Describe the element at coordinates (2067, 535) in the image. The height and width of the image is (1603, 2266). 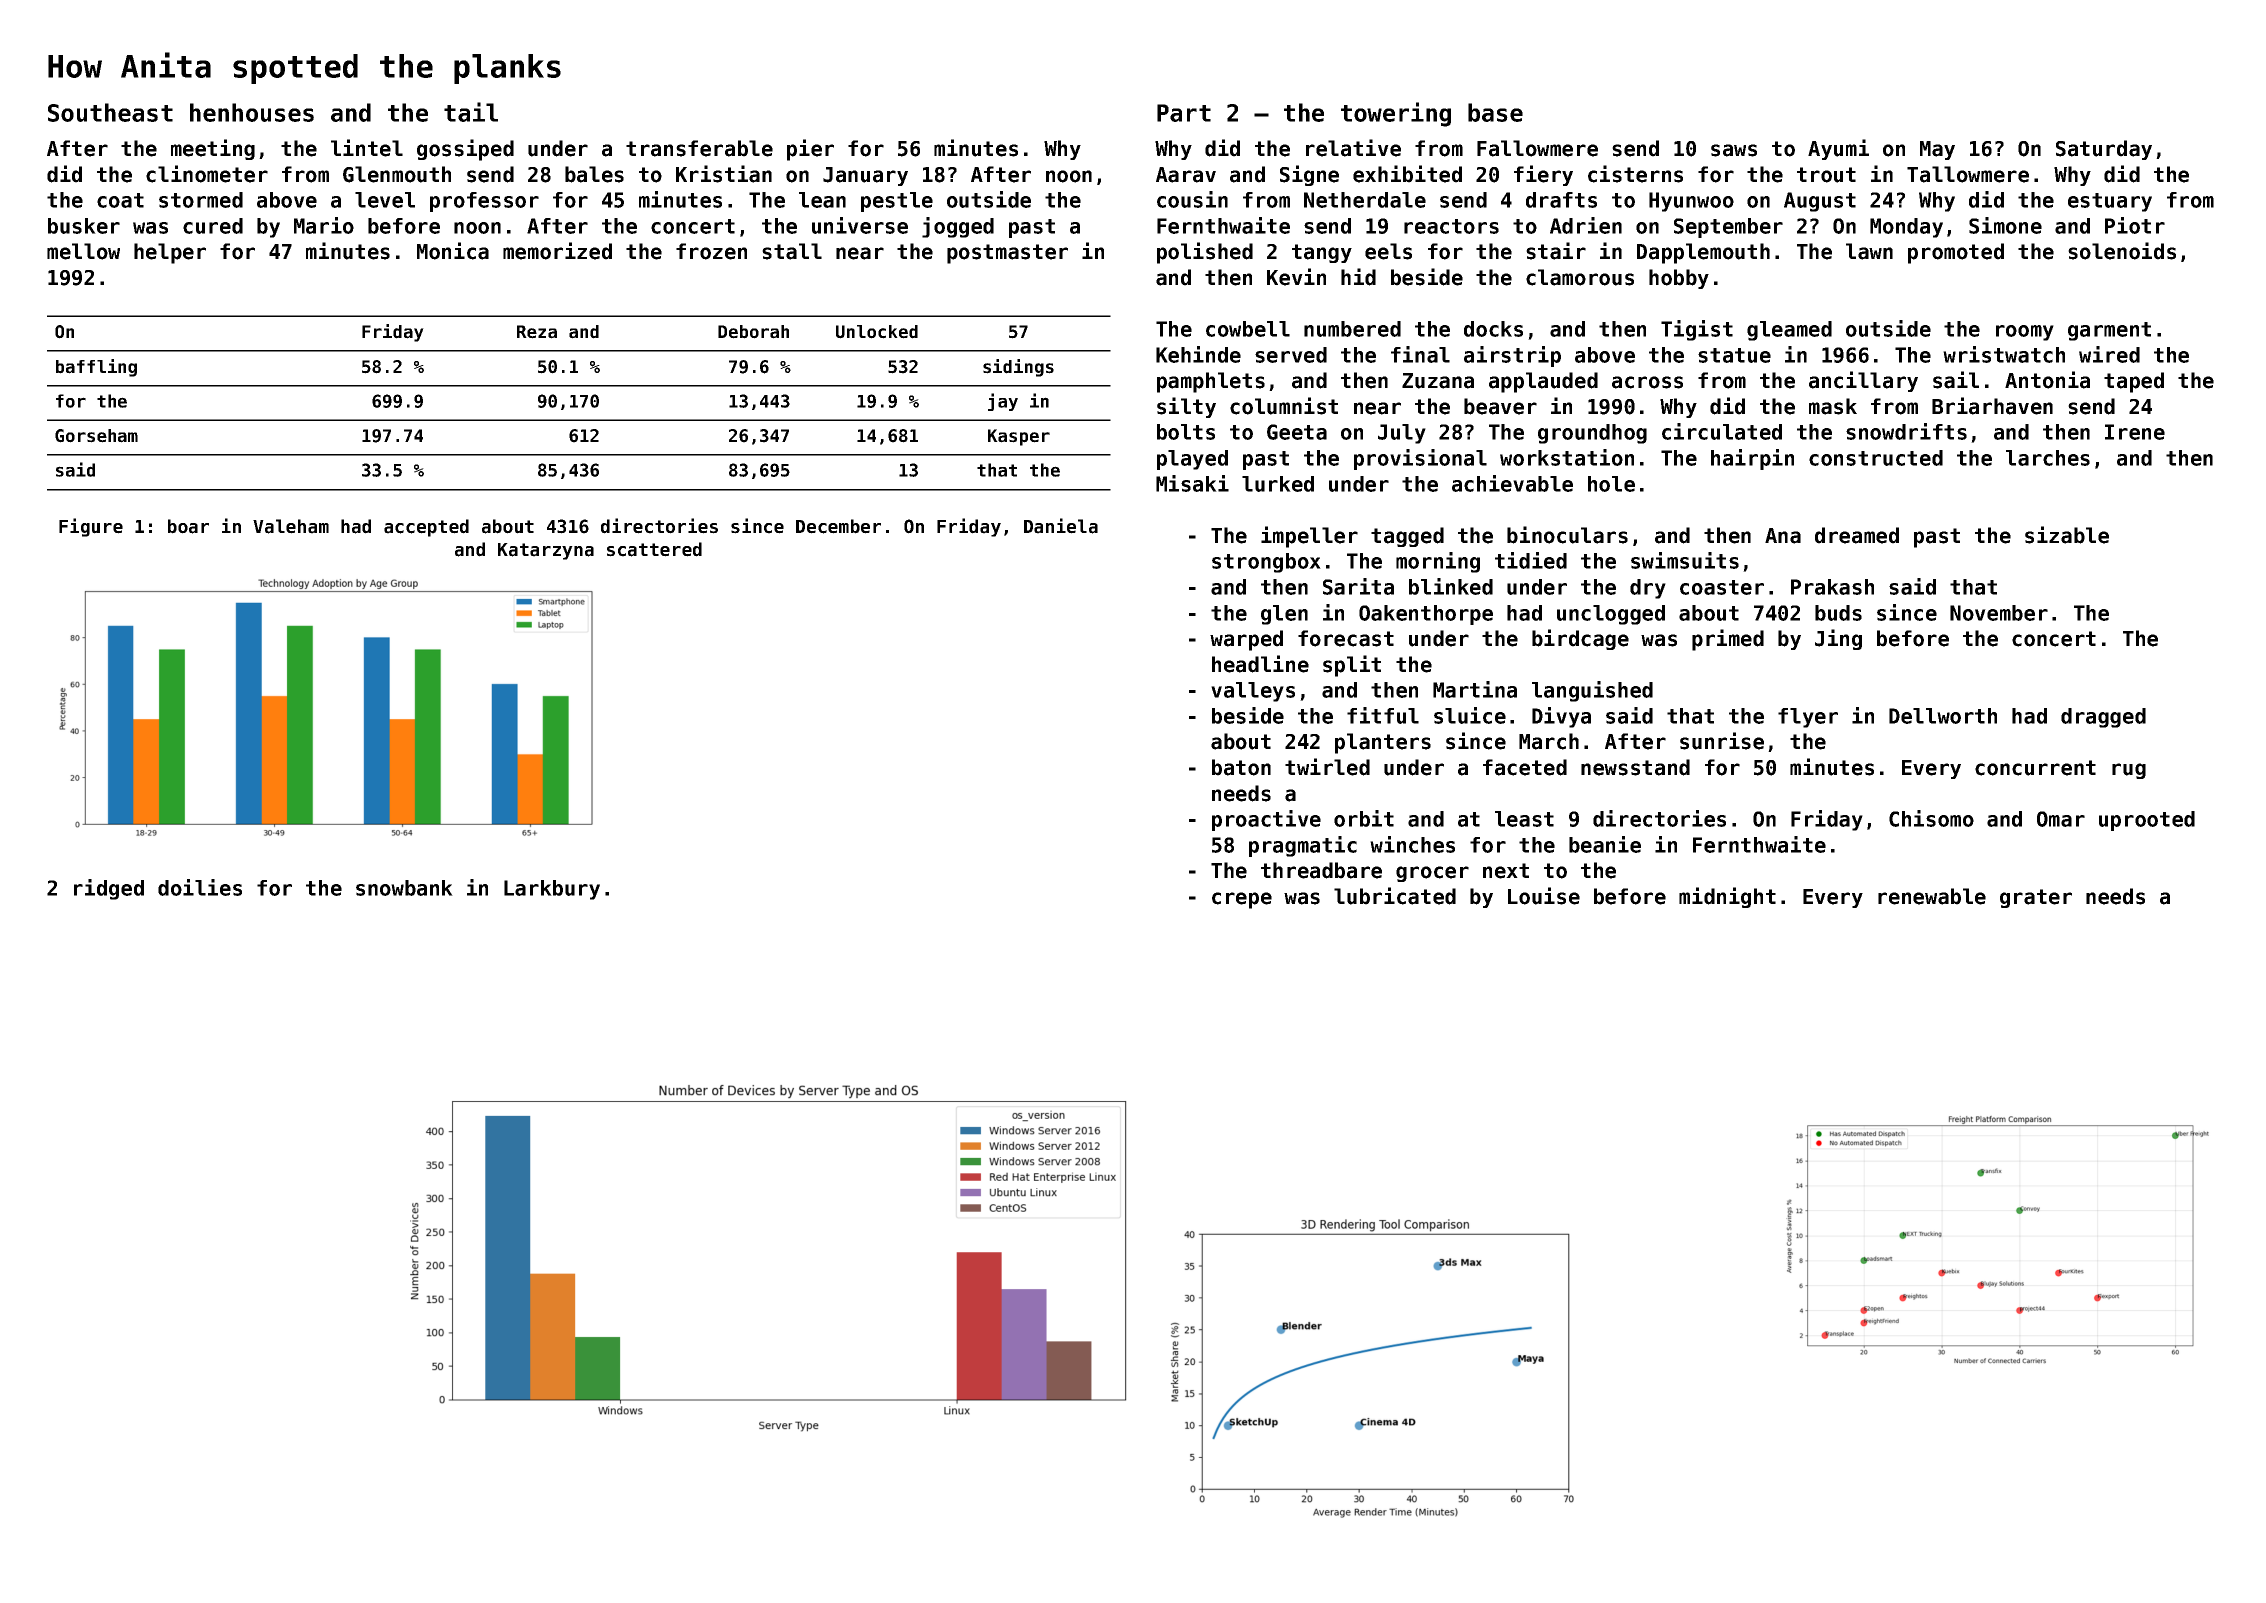
I see `sizable` at that location.
